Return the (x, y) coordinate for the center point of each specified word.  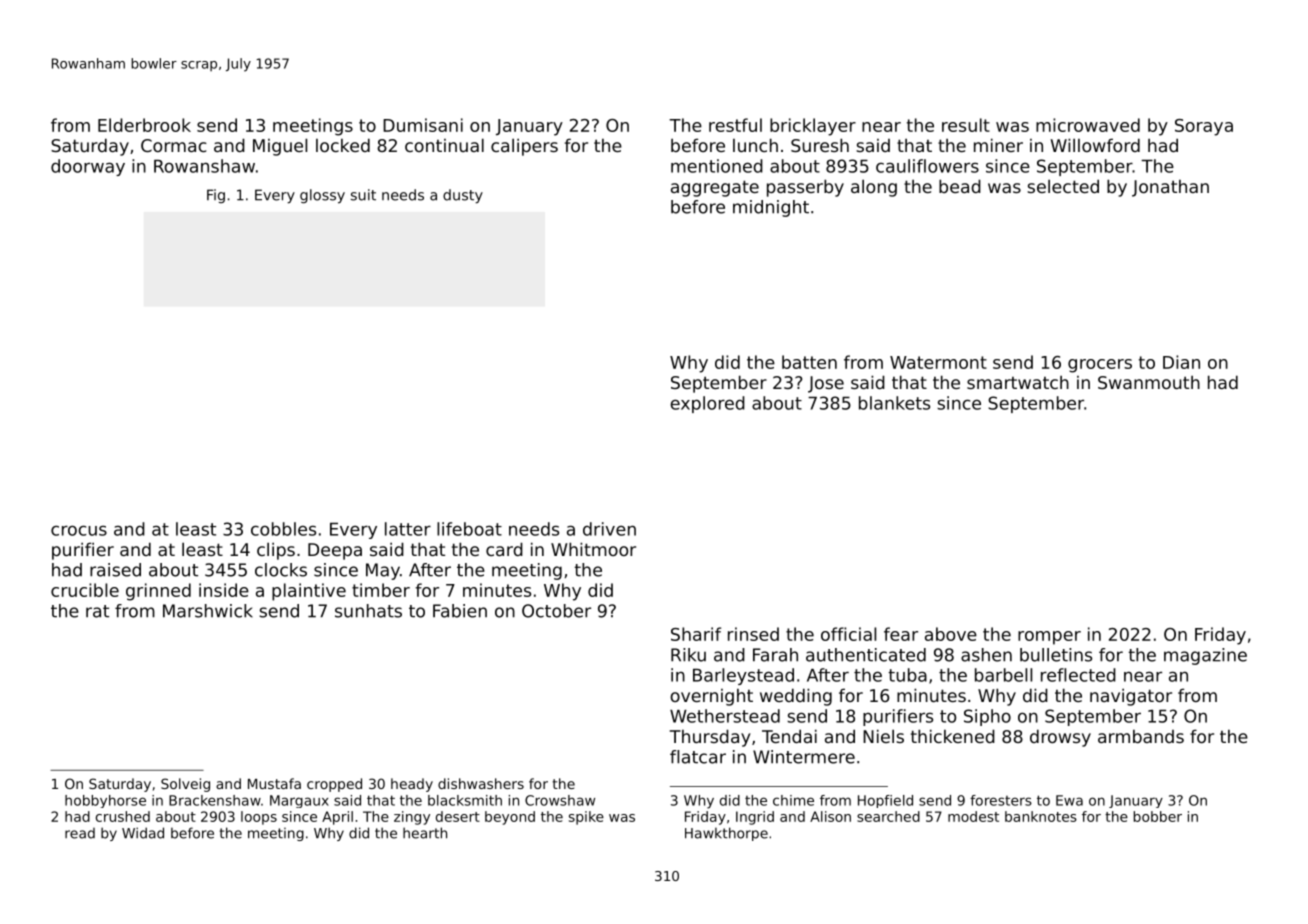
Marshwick (208, 611)
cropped (334, 785)
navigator (1131, 697)
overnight (711, 697)
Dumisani (423, 125)
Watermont (938, 362)
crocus (79, 530)
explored (707, 404)
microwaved (1088, 125)
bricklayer (813, 127)
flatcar (698, 757)
